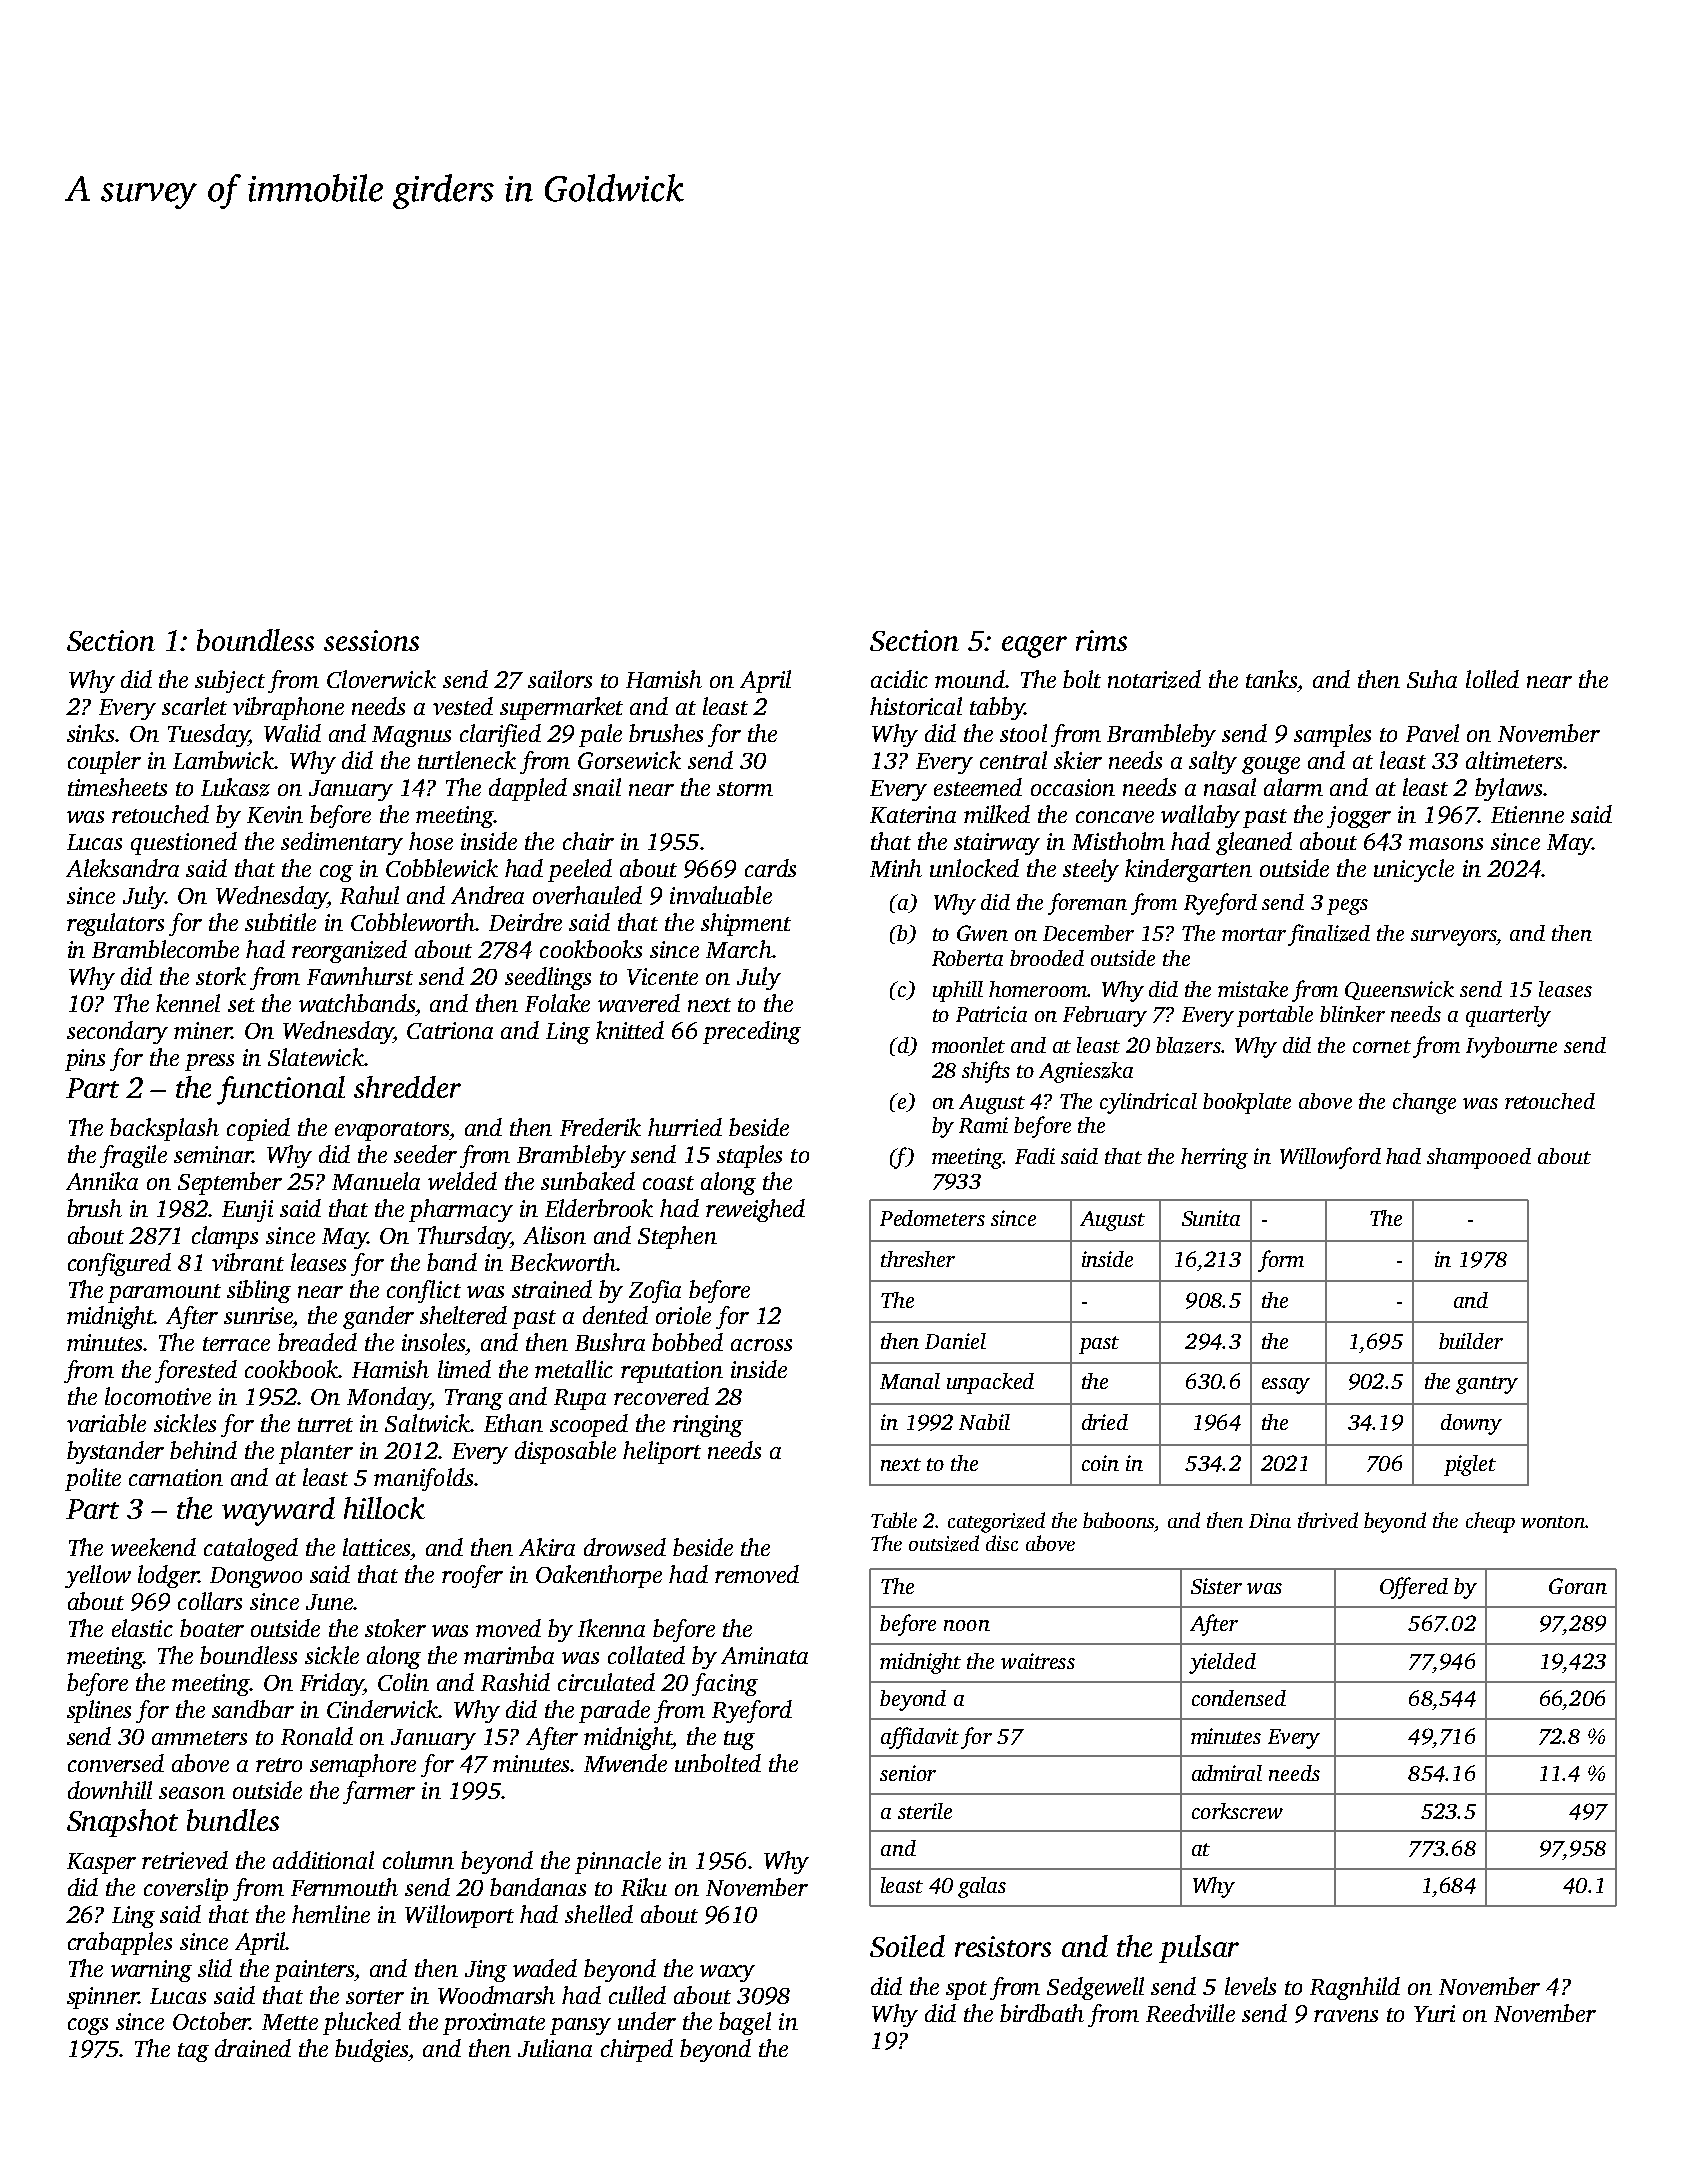  What do you see at coordinates (1492, 679) in the page?
I see `lolled` at bounding box center [1492, 679].
